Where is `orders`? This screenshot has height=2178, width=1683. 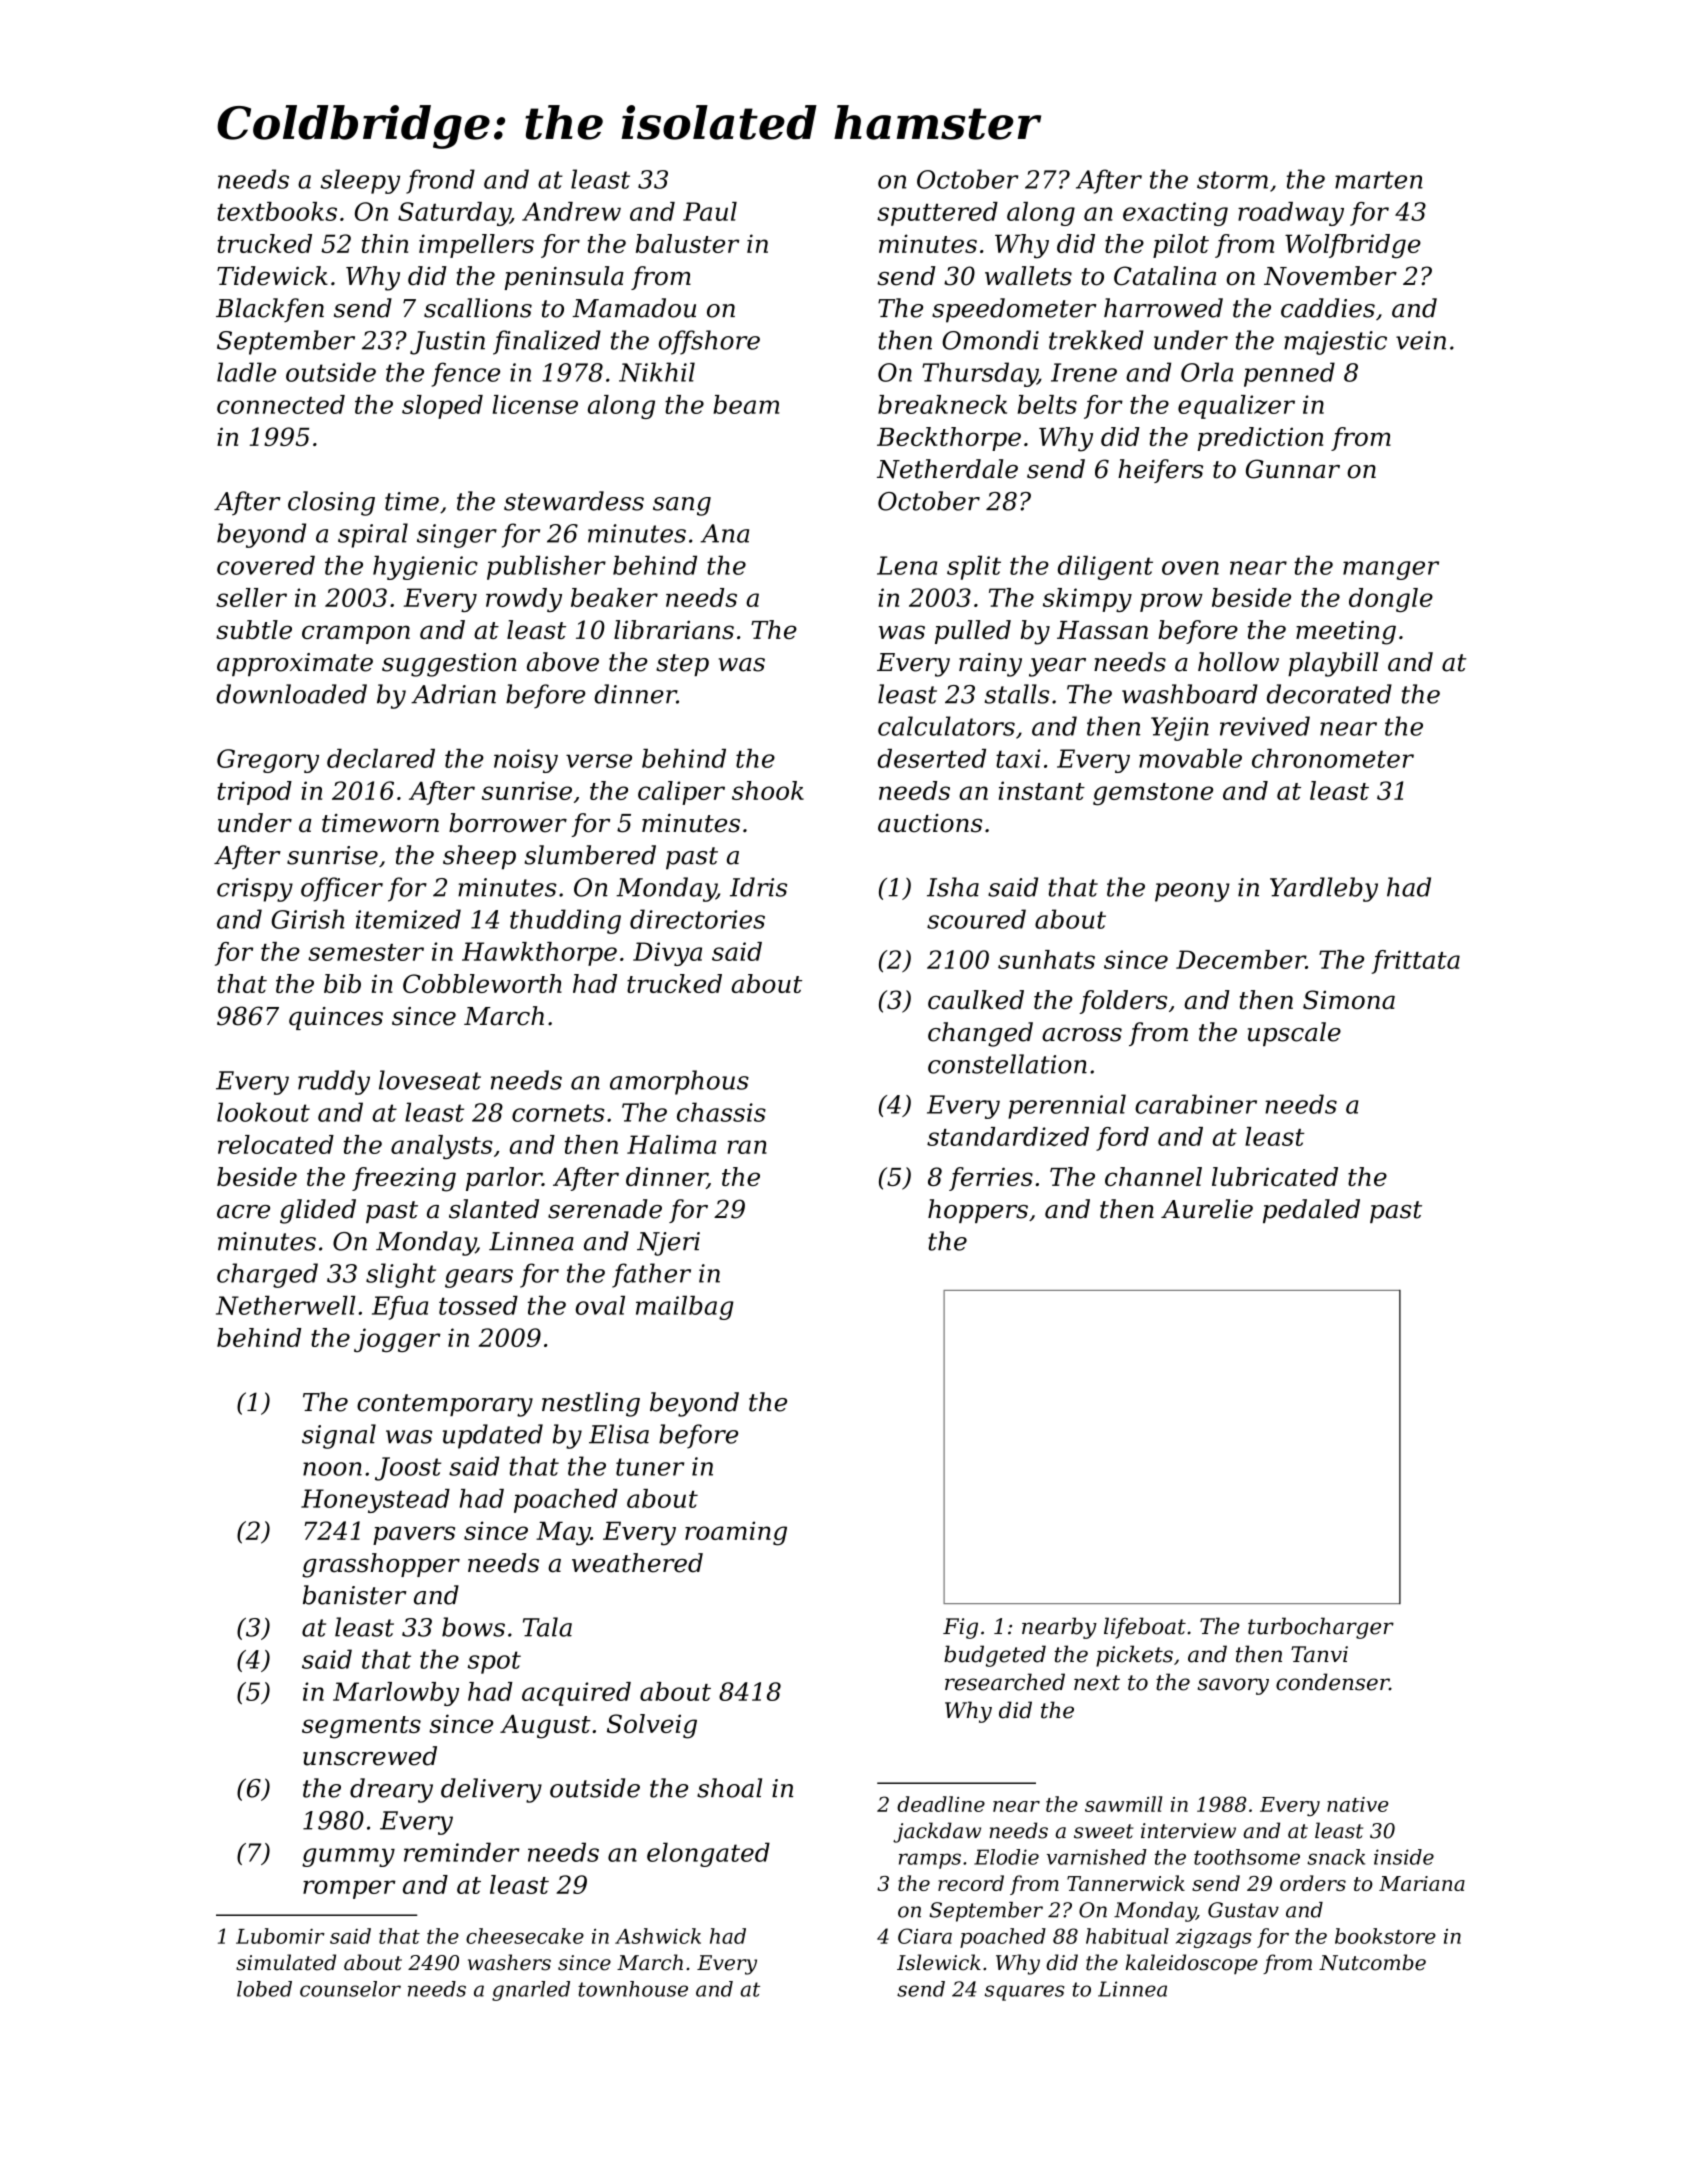 orders is located at coordinates (1313, 1883).
